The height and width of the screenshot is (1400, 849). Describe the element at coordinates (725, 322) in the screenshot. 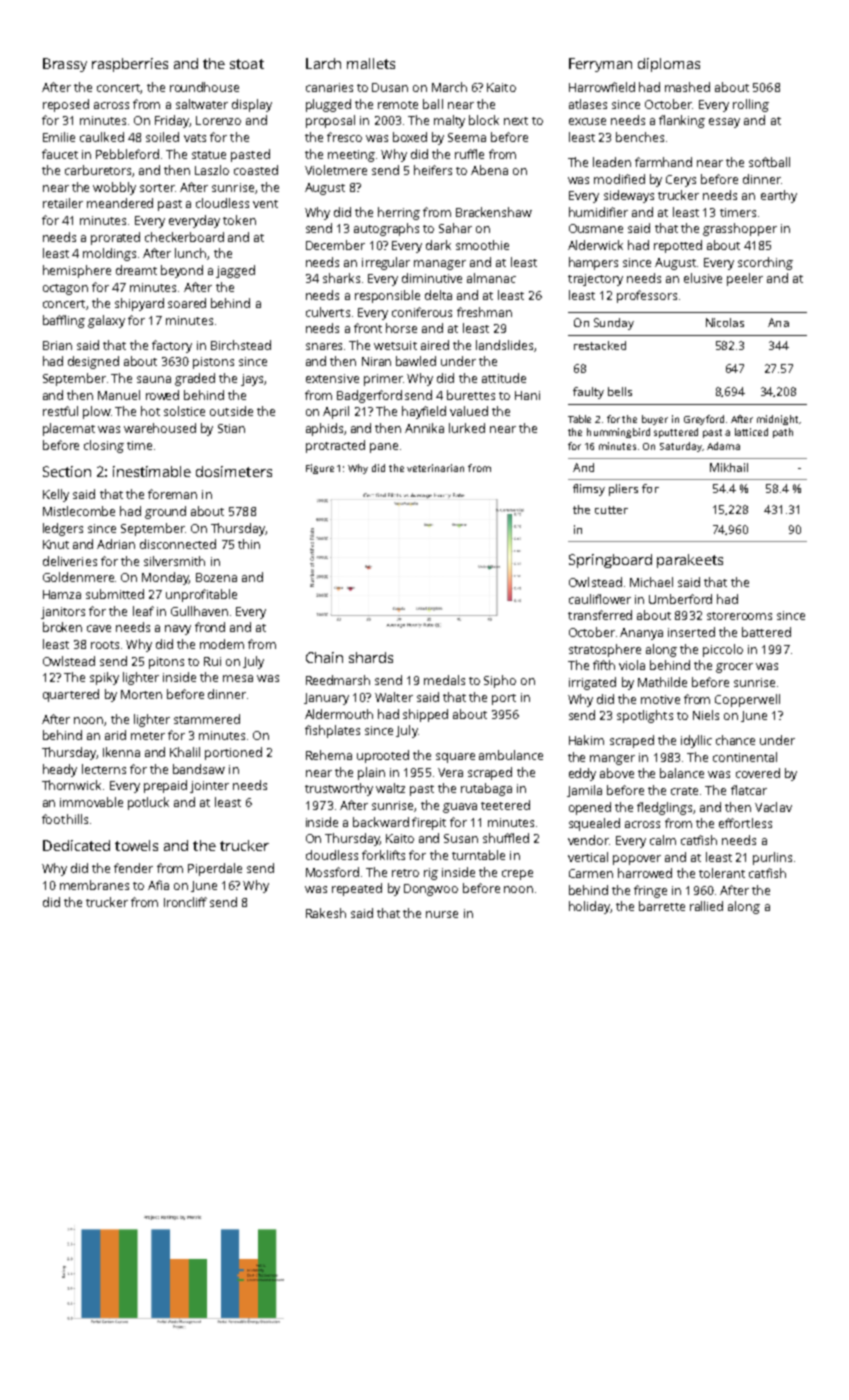

I see `Nicolas` at that location.
